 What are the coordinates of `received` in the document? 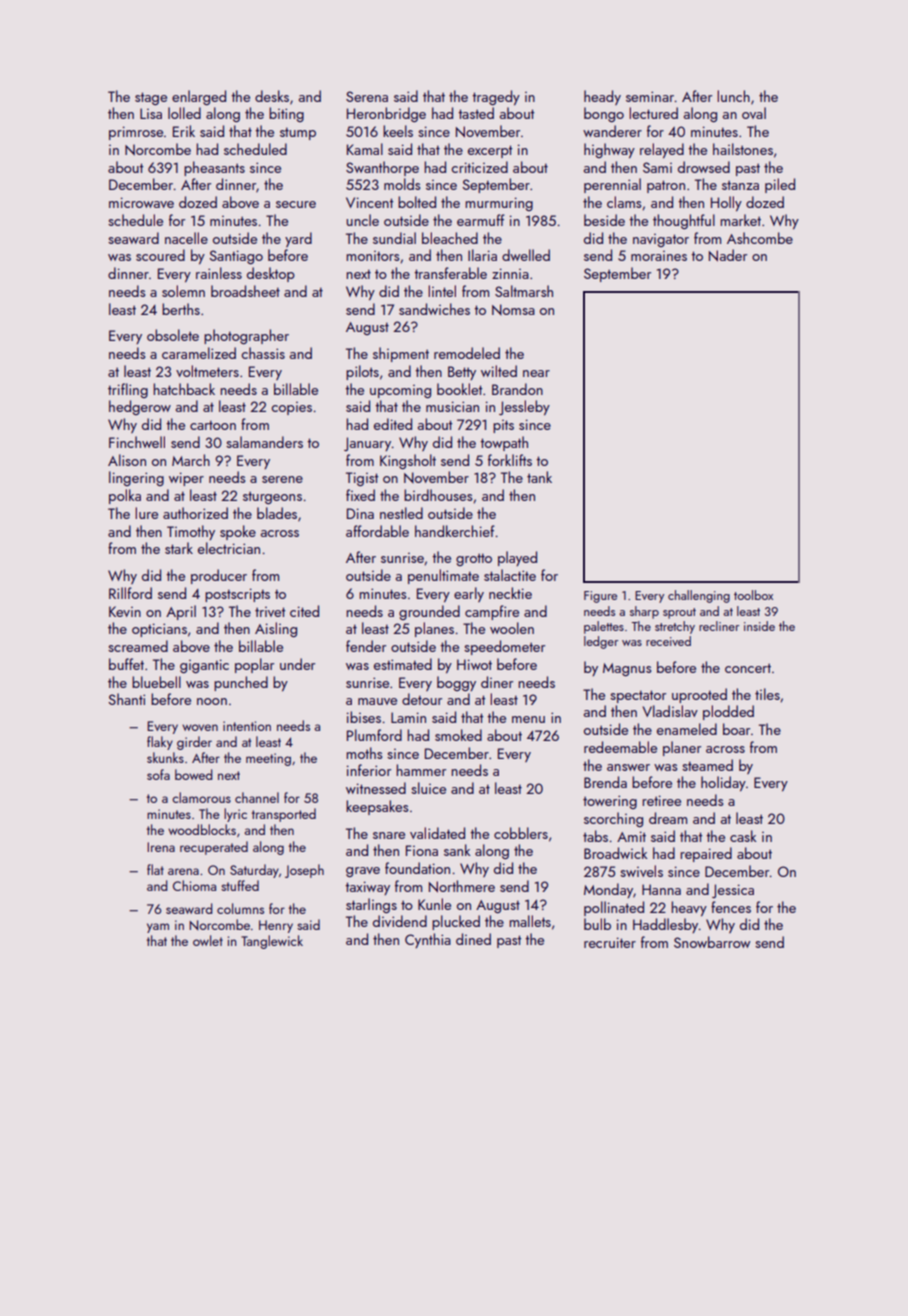 It's located at (668, 641).
